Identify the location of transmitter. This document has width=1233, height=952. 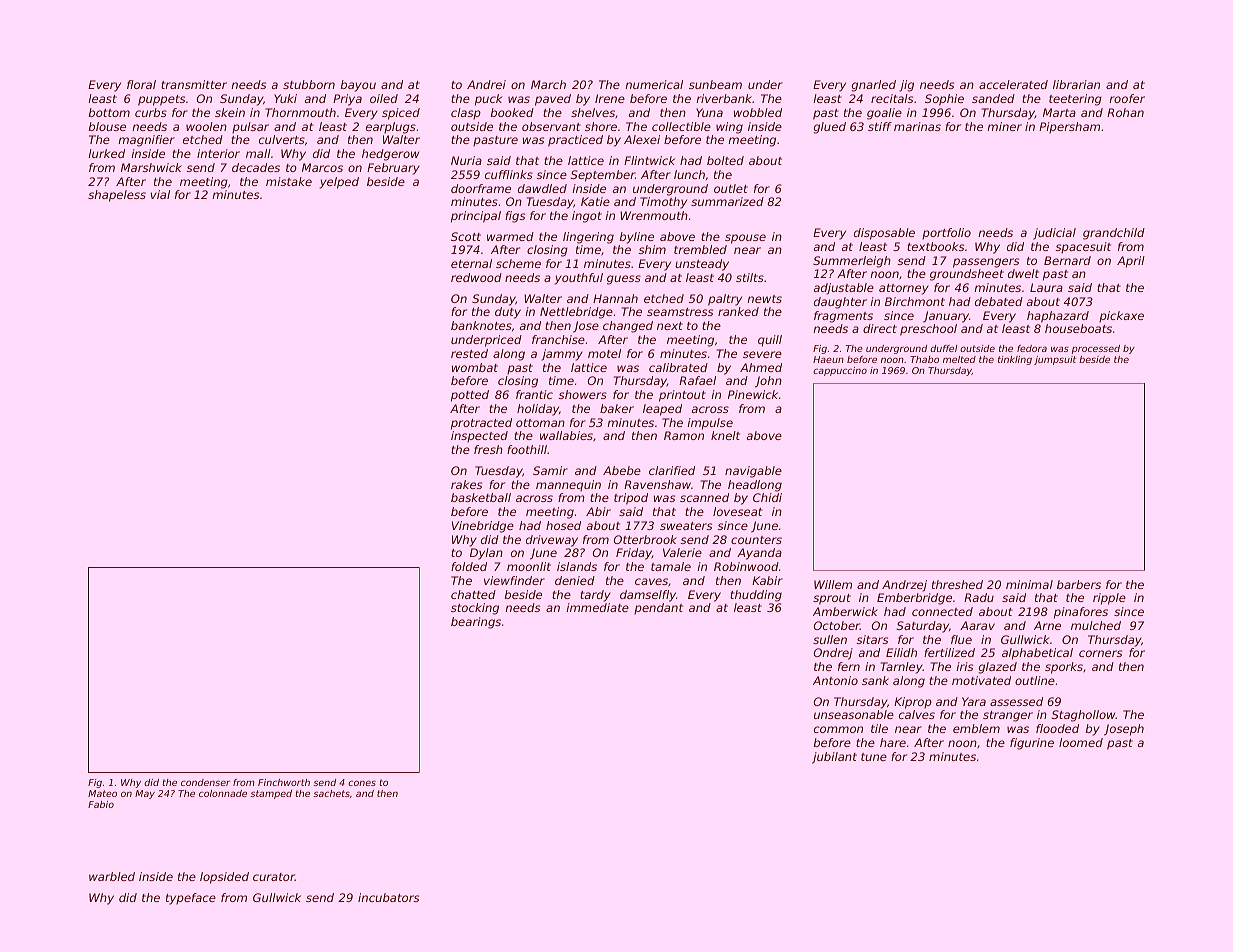
(194, 84).
